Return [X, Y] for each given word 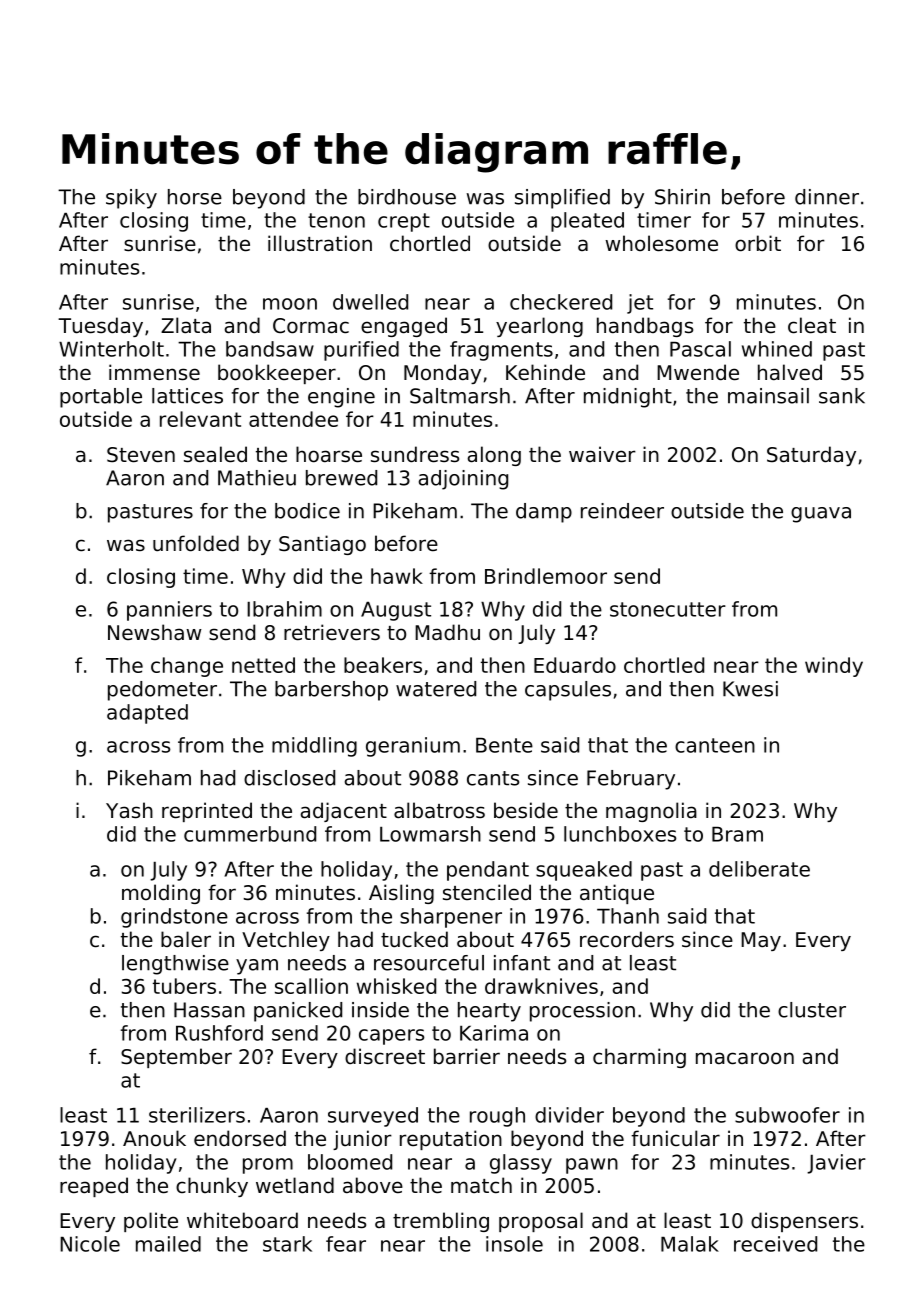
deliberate [759, 869]
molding [161, 894]
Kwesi [750, 689]
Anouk [154, 1138]
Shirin [682, 197]
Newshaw [155, 632]
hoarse [329, 454]
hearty [489, 1012]
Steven [141, 455]
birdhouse [407, 197]
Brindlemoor [546, 576]
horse [195, 197]
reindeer [622, 511]
